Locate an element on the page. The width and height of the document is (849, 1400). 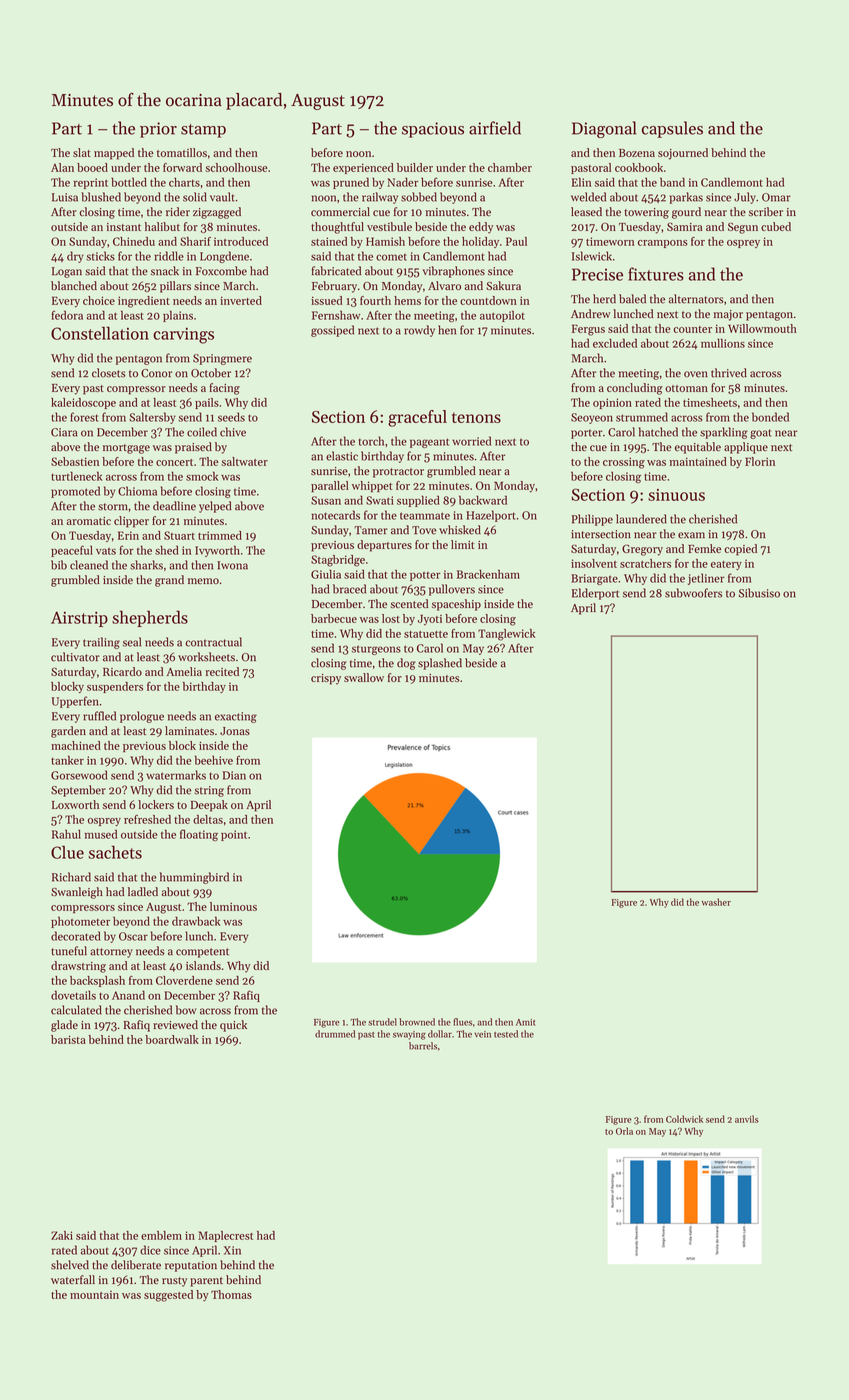
praised is located at coordinates (193, 448).
